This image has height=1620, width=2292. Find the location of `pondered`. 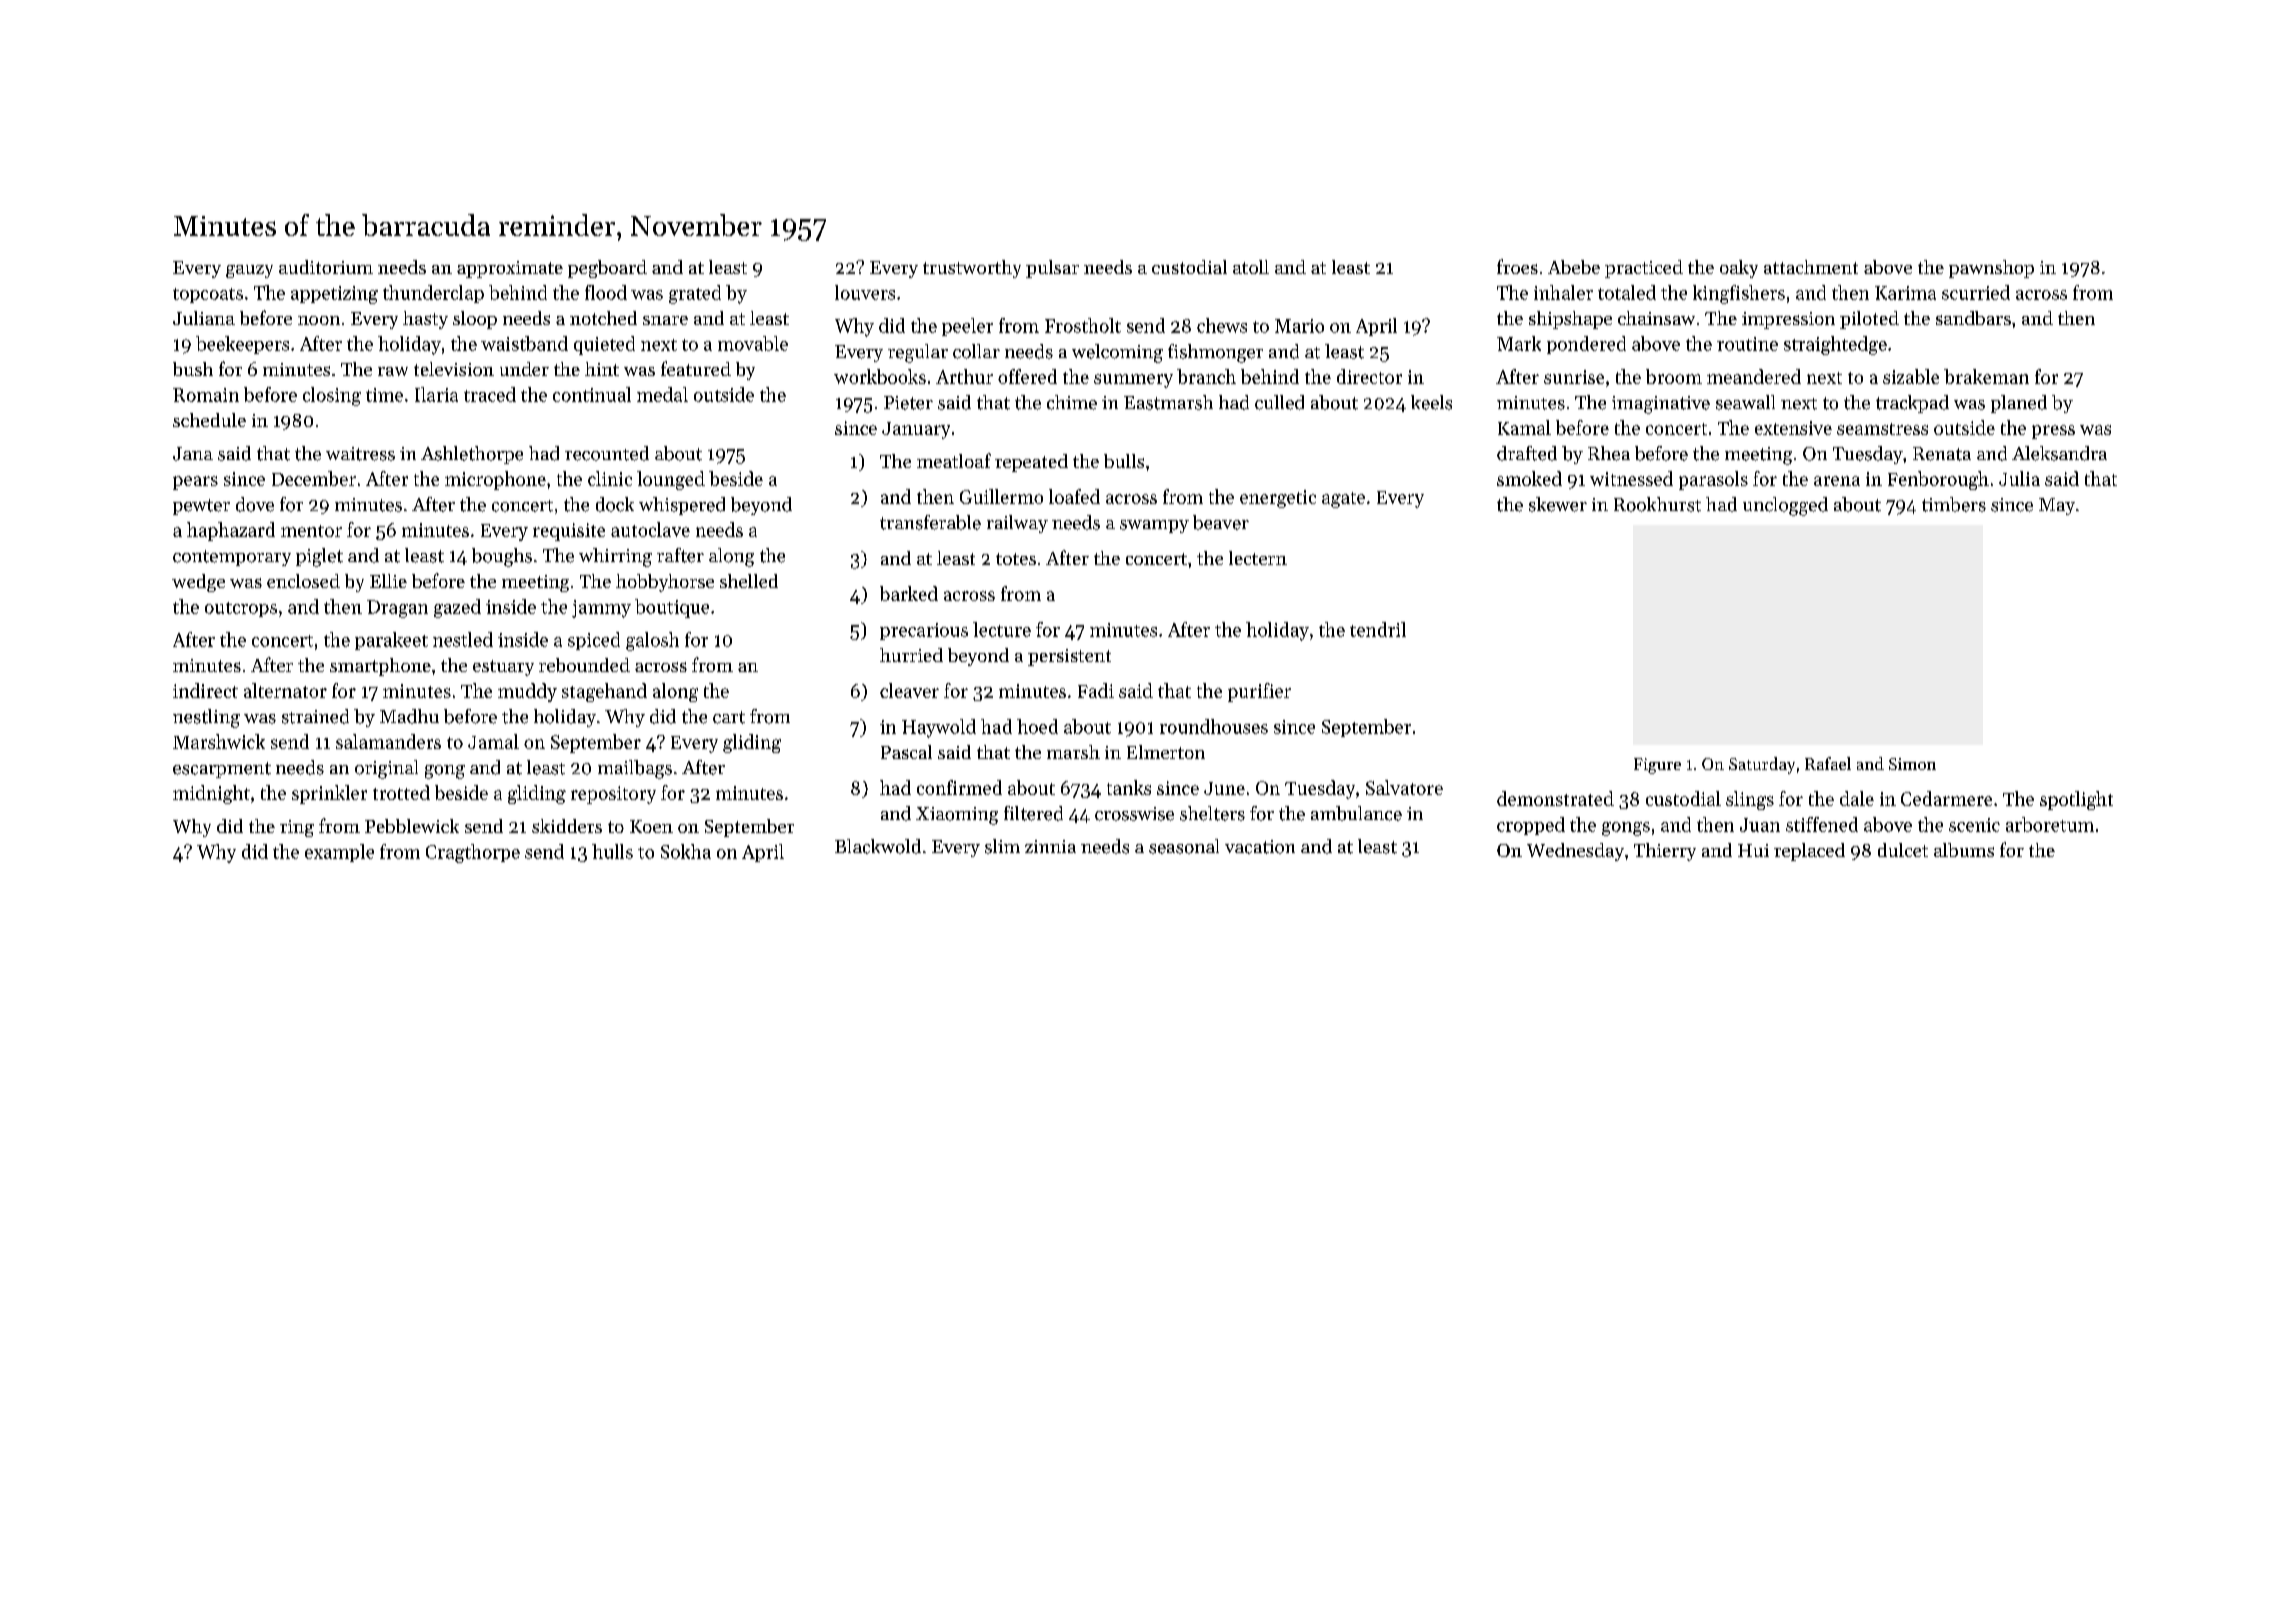

pondered is located at coordinates (1586, 345).
